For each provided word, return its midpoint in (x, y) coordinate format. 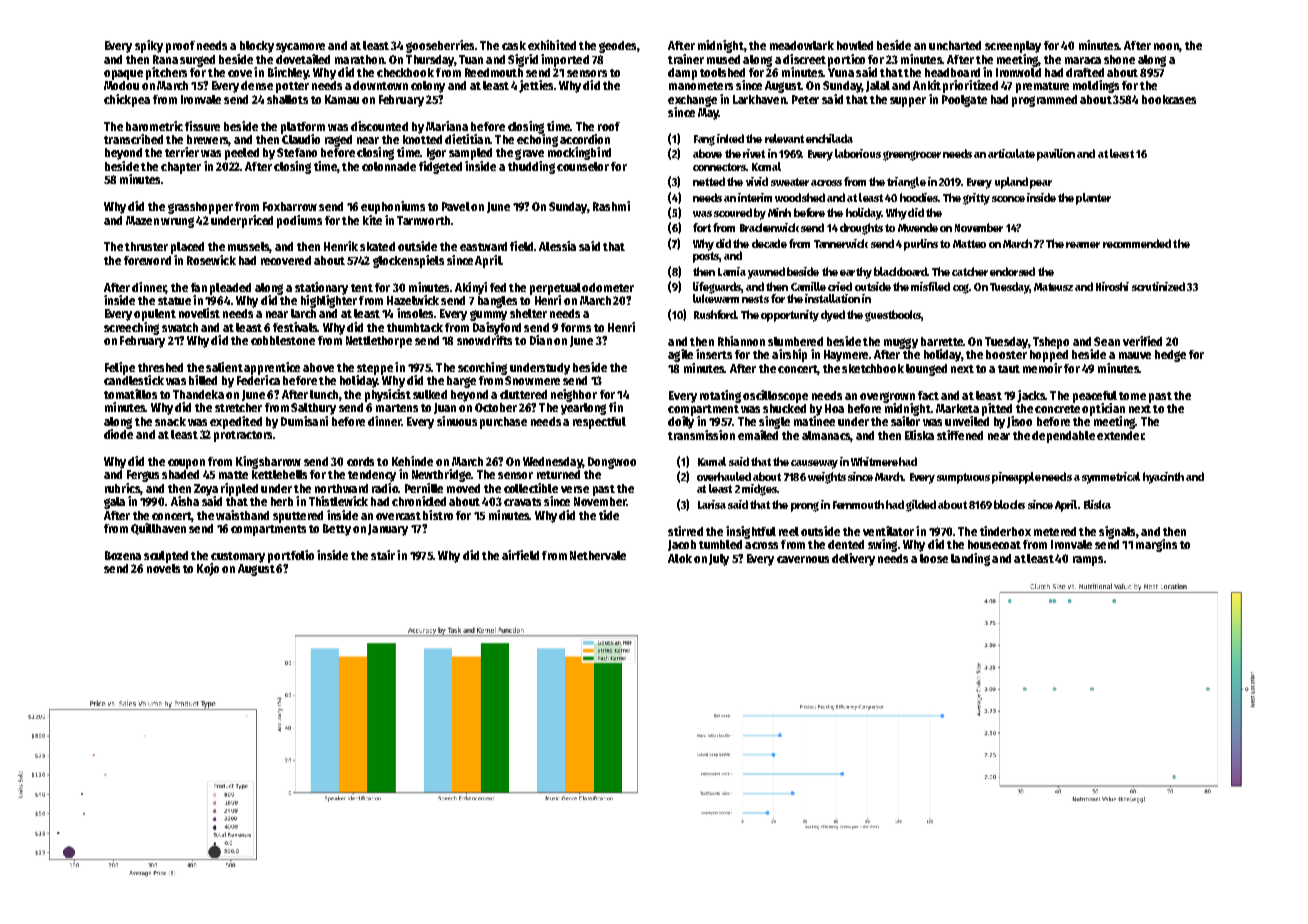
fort (702, 227)
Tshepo (1051, 343)
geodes (617, 47)
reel (789, 531)
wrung (177, 222)
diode (118, 434)
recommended (1137, 243)
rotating (720, 396)
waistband (242, 515)
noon (1166, 46)
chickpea (127, 100)
